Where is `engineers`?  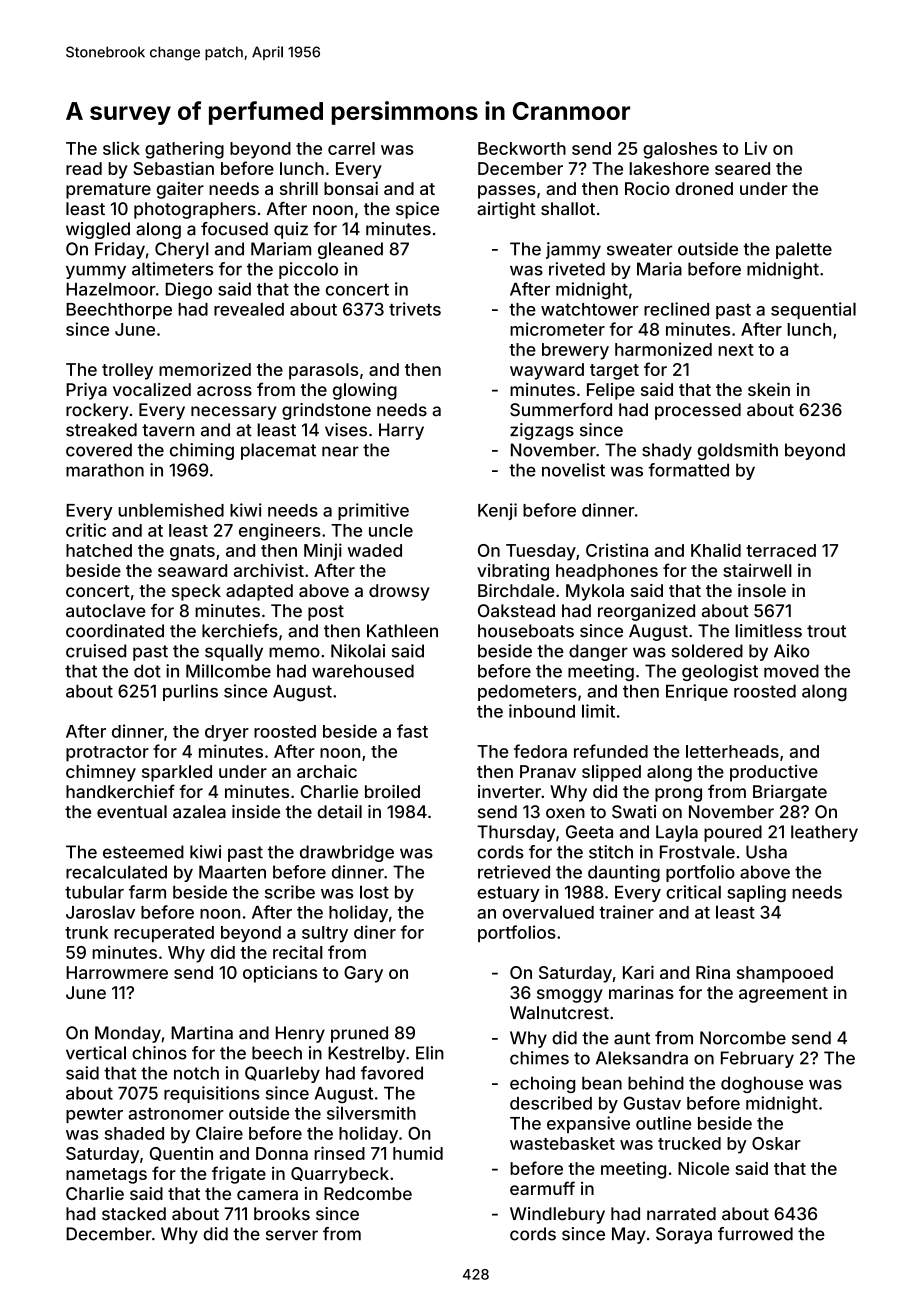
engineers is located at coordinates (280, 532).
